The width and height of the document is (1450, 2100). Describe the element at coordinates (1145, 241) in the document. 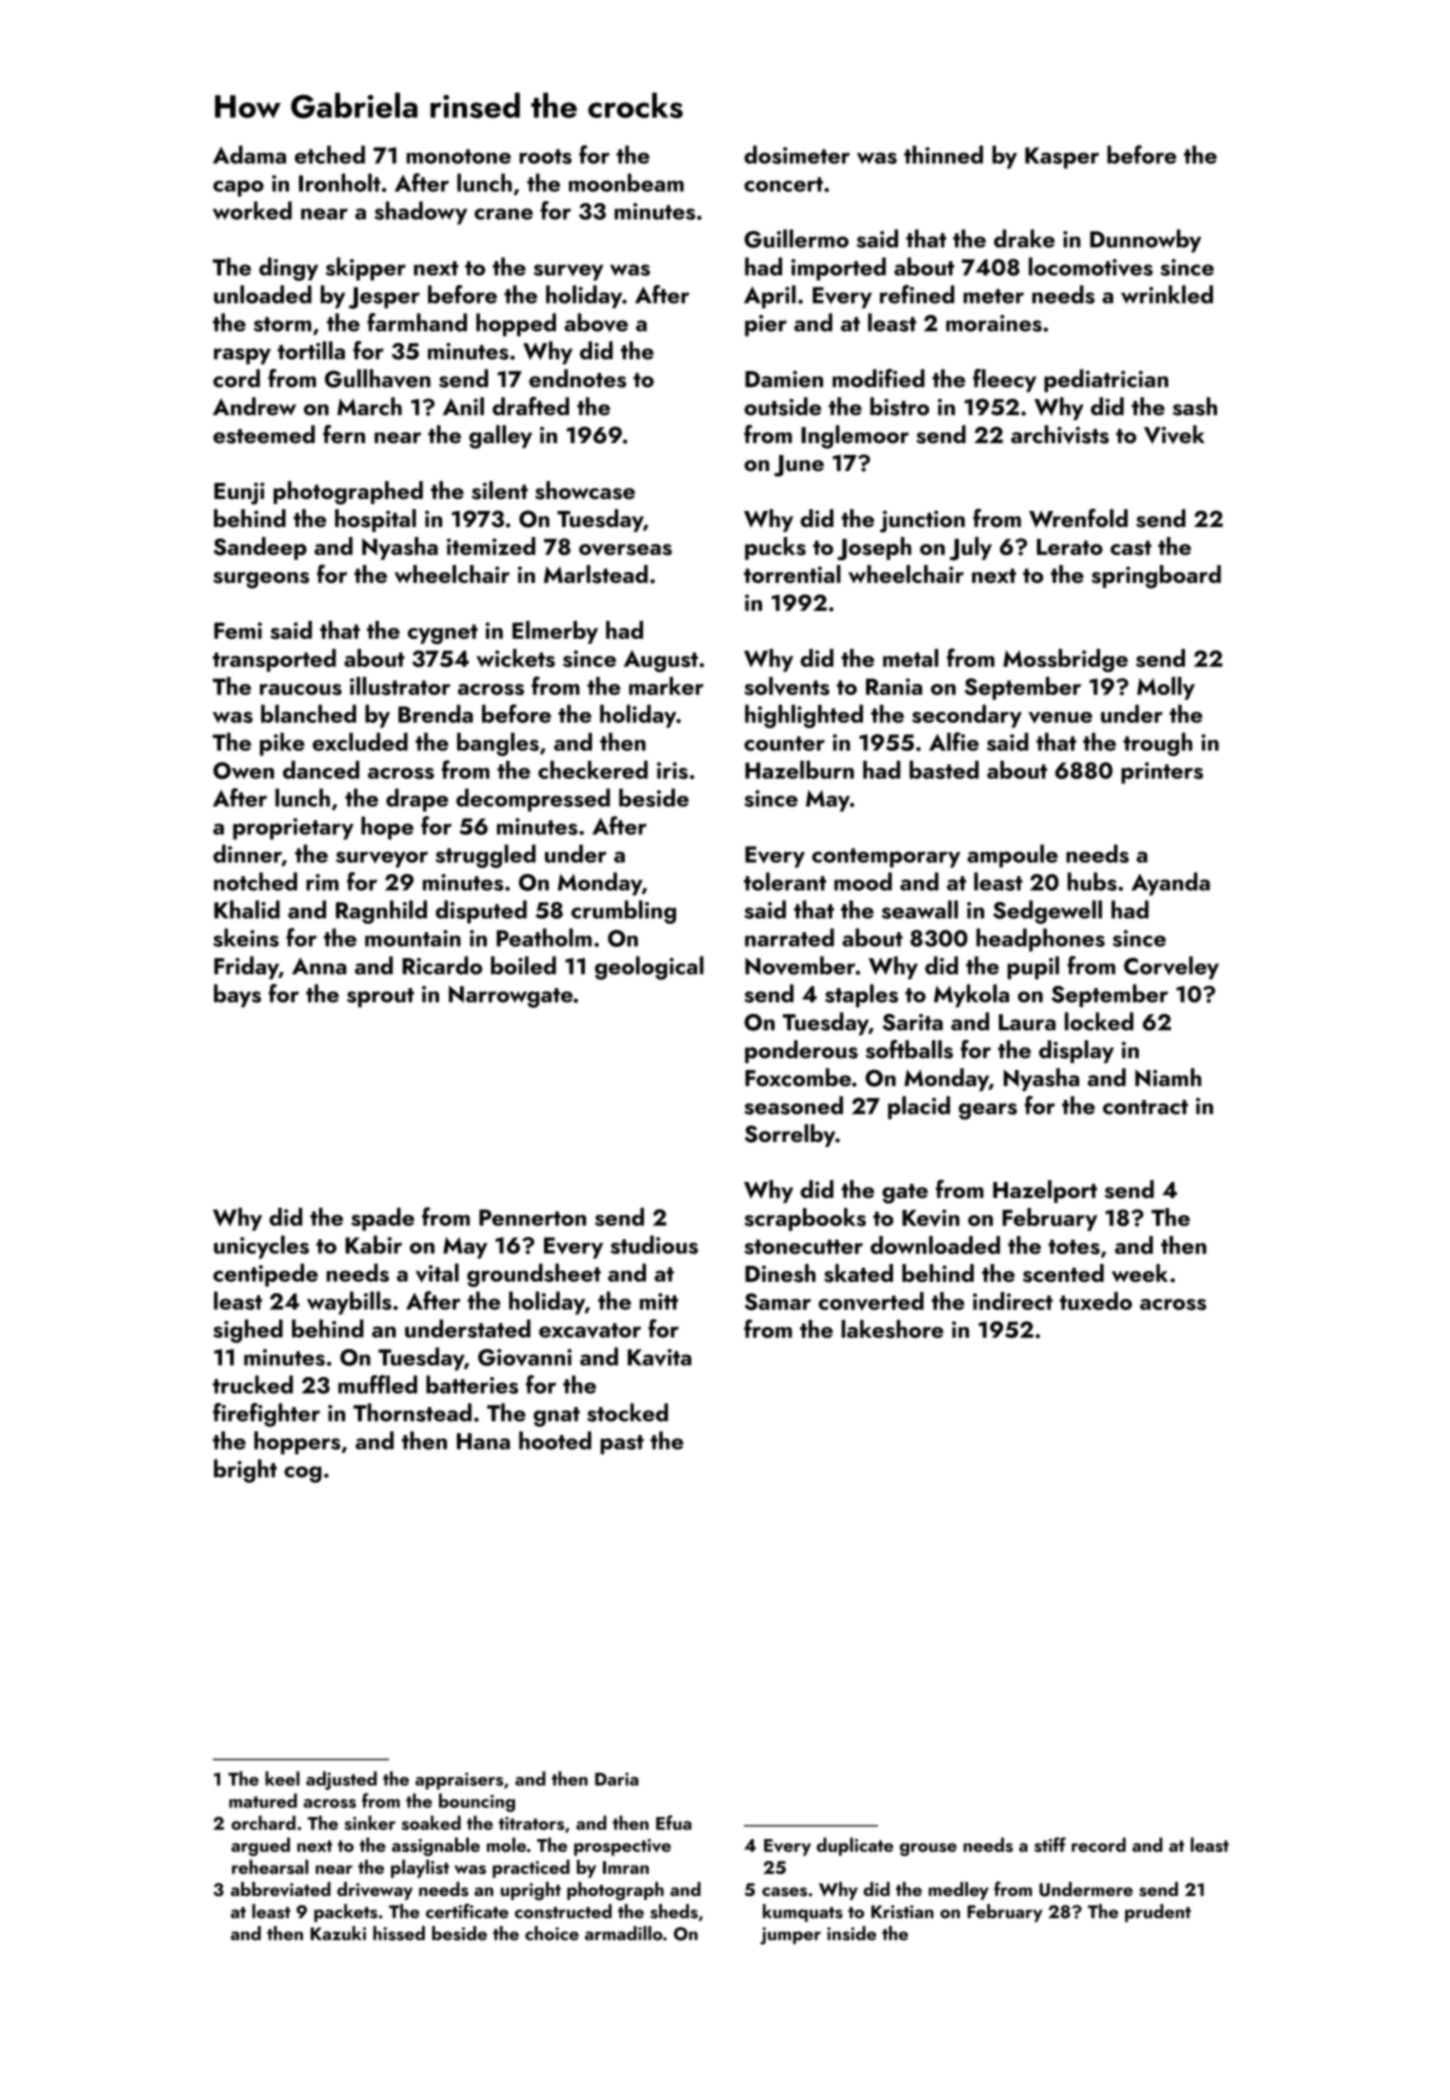

I see `Dunnowby` at that location.
